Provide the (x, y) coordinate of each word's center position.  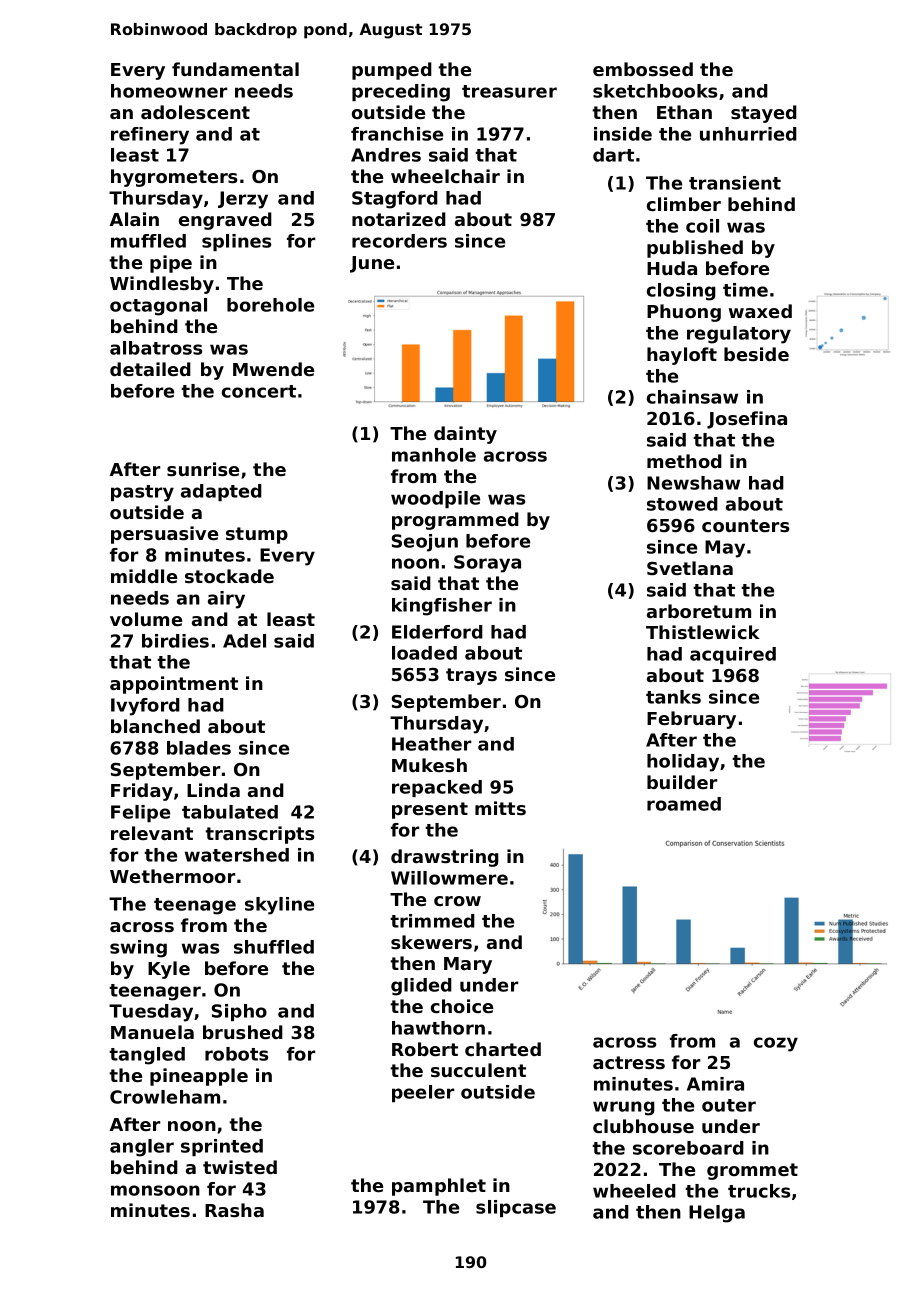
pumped (392, 71)
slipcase (516, 1208)
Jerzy (243, 200)
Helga (717, 1214)
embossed (643, 69)
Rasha (234, 1210)
